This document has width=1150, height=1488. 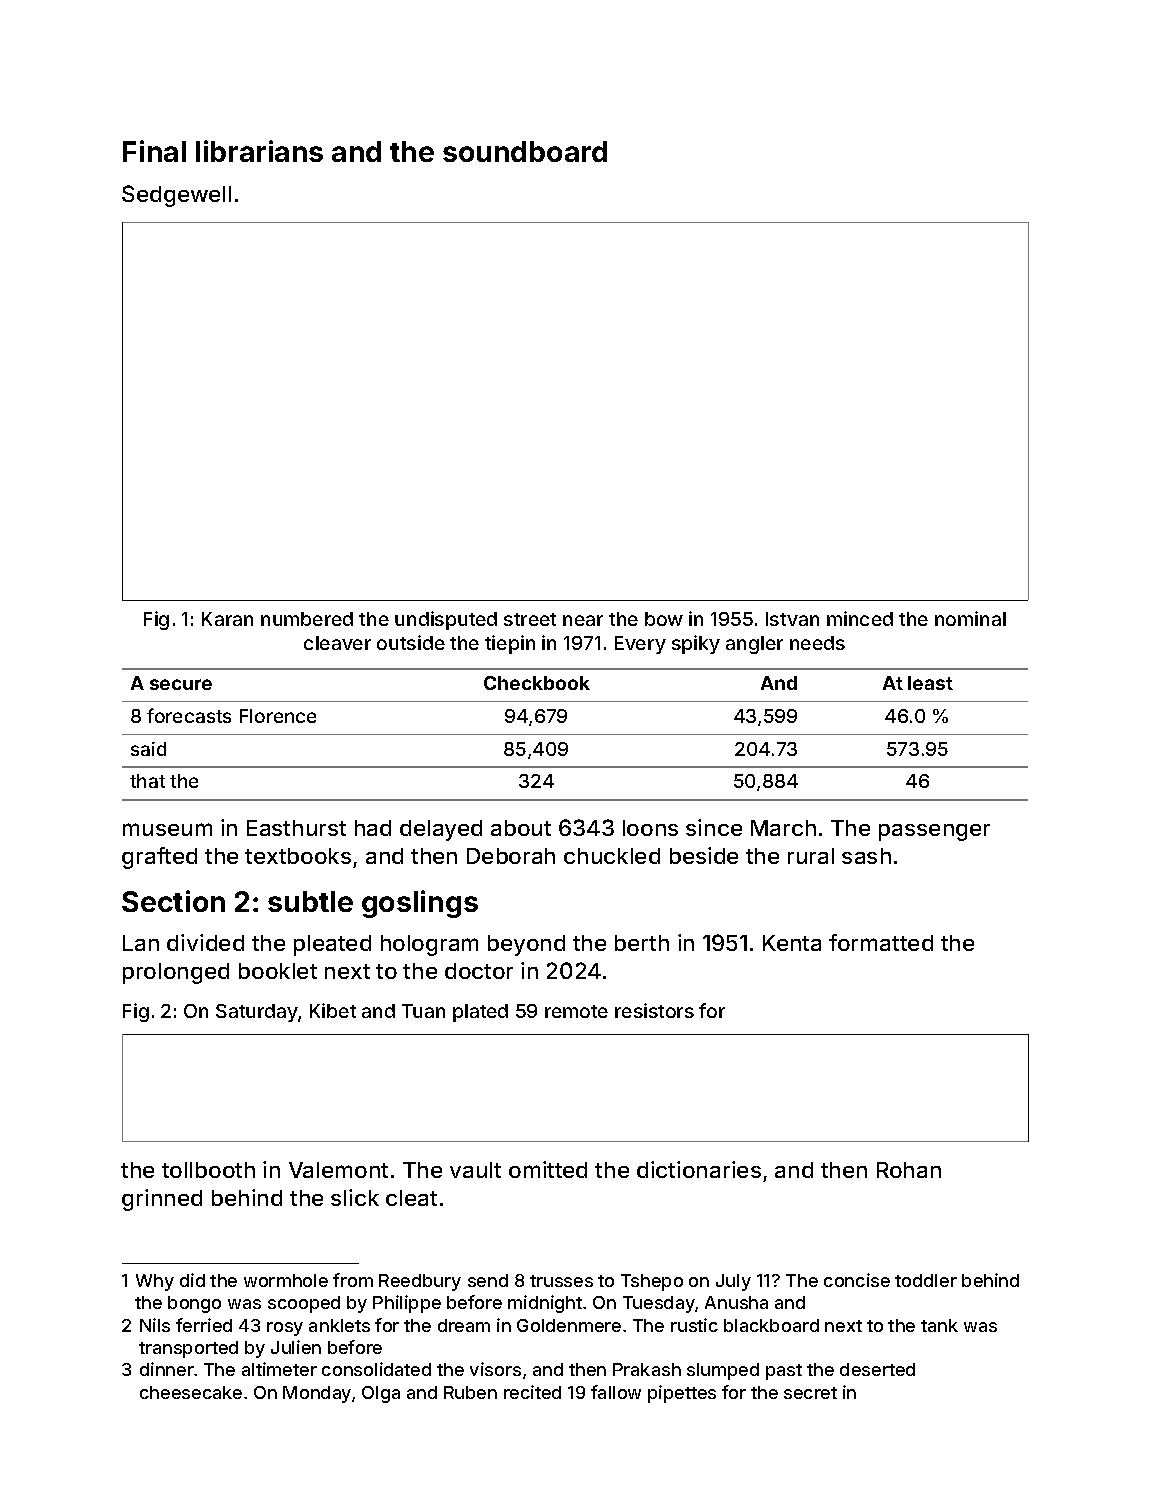 I want to click on nominal, so click(x=970, y=618).
